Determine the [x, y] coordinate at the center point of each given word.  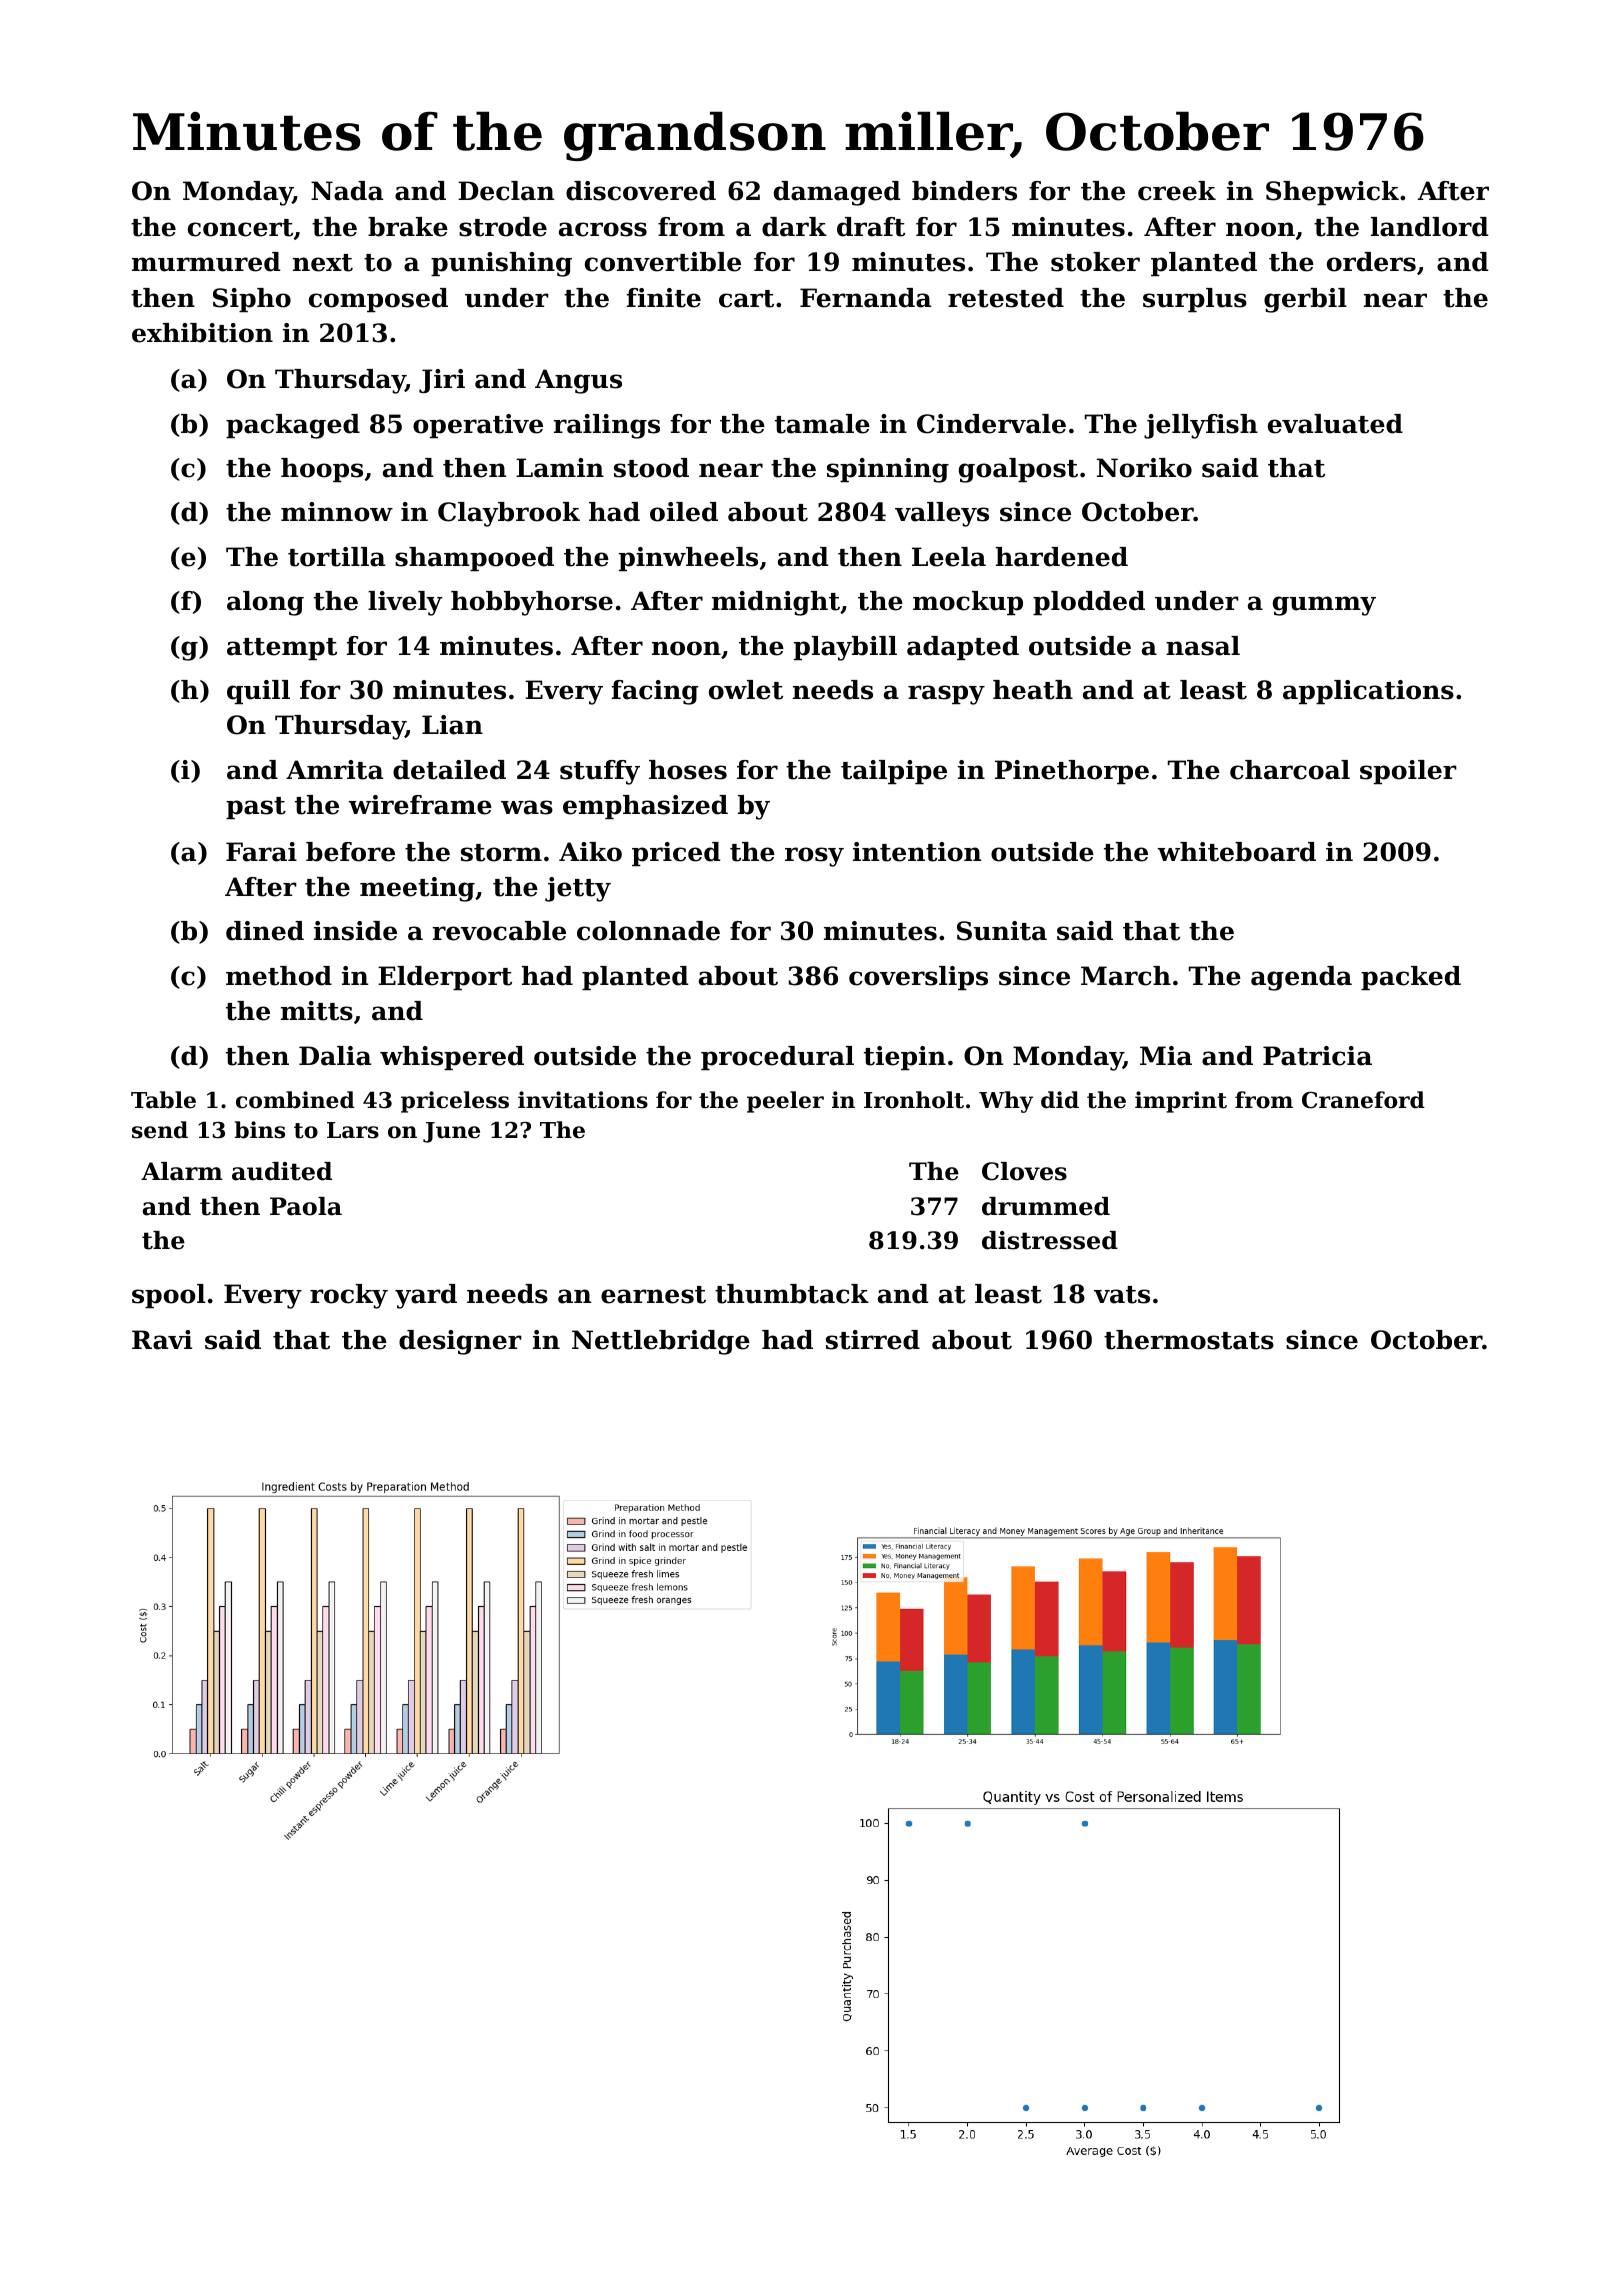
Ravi [162, 1340]
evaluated [1335, 424]
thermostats [1189, 1340]
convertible [663, 262]
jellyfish [1201, 426]
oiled [684, 512]
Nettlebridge [661, 1342]
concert [240, 228]
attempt [282, 649]
